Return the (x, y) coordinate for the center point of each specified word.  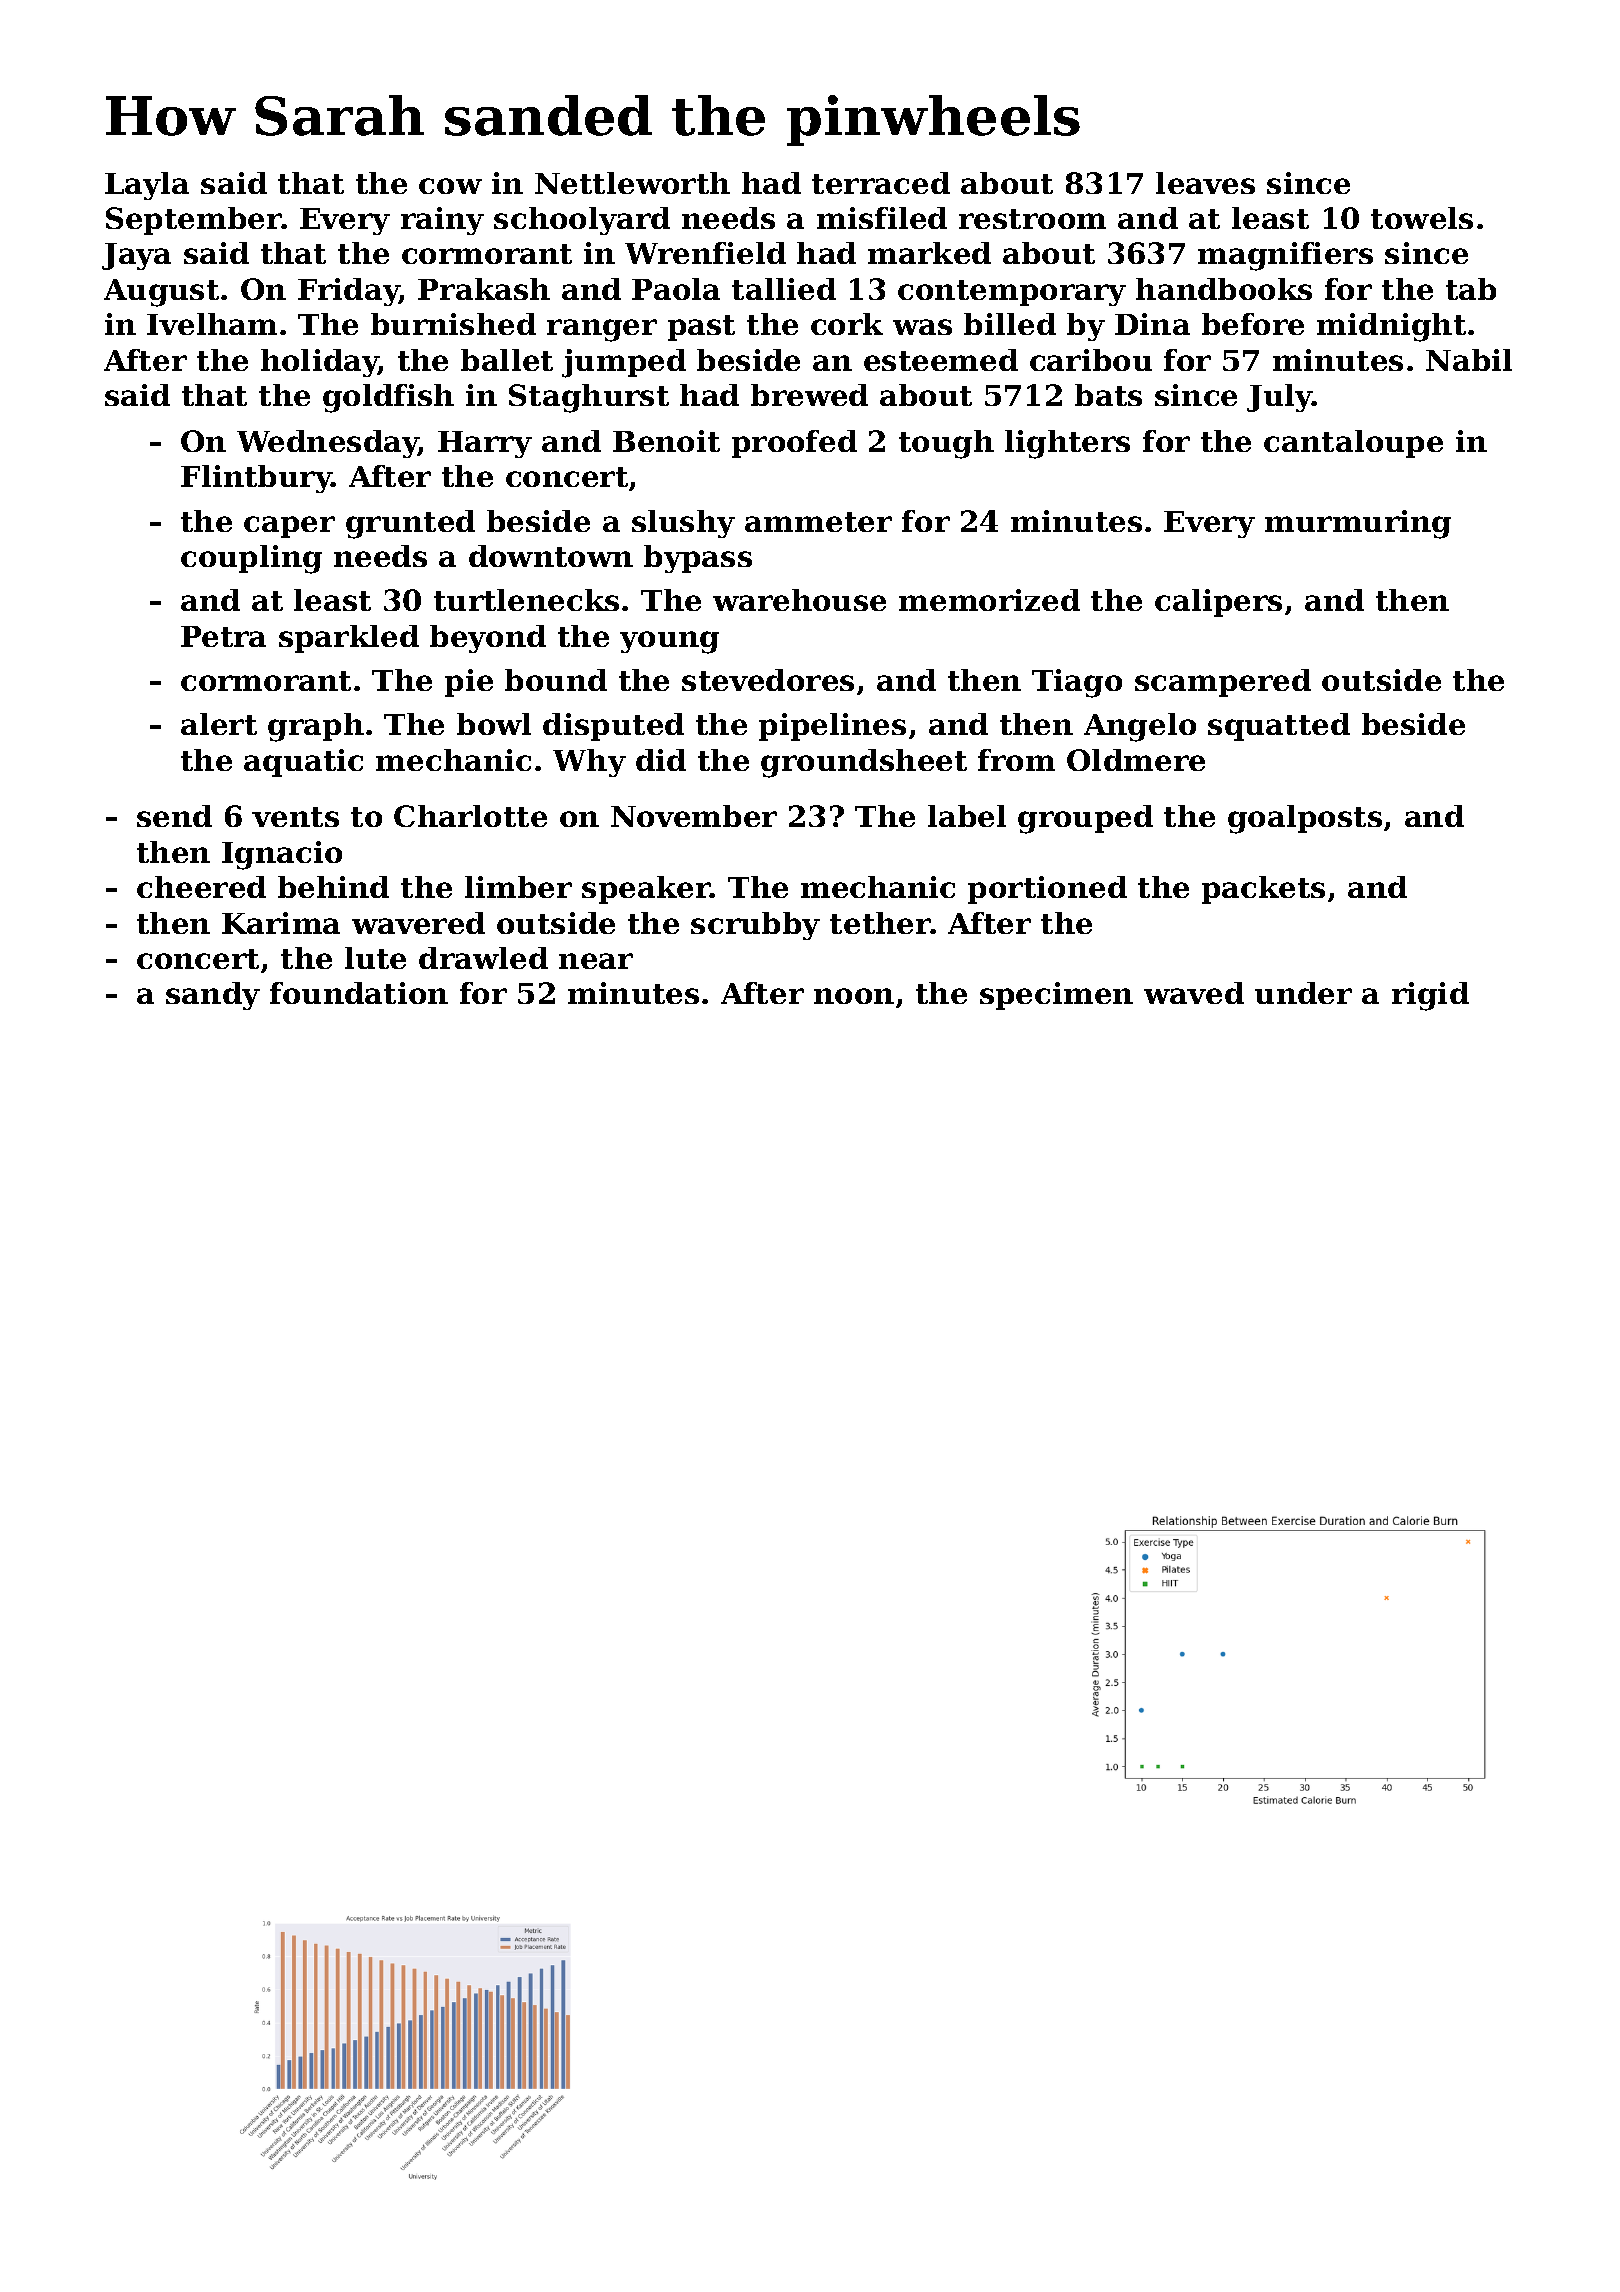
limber (518, 887)
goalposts (1305, 819)
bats (1108, 395)
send (174, 816)
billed (1010, 324)
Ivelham (212, 324)
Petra (223, 636)
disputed (613, 727)
